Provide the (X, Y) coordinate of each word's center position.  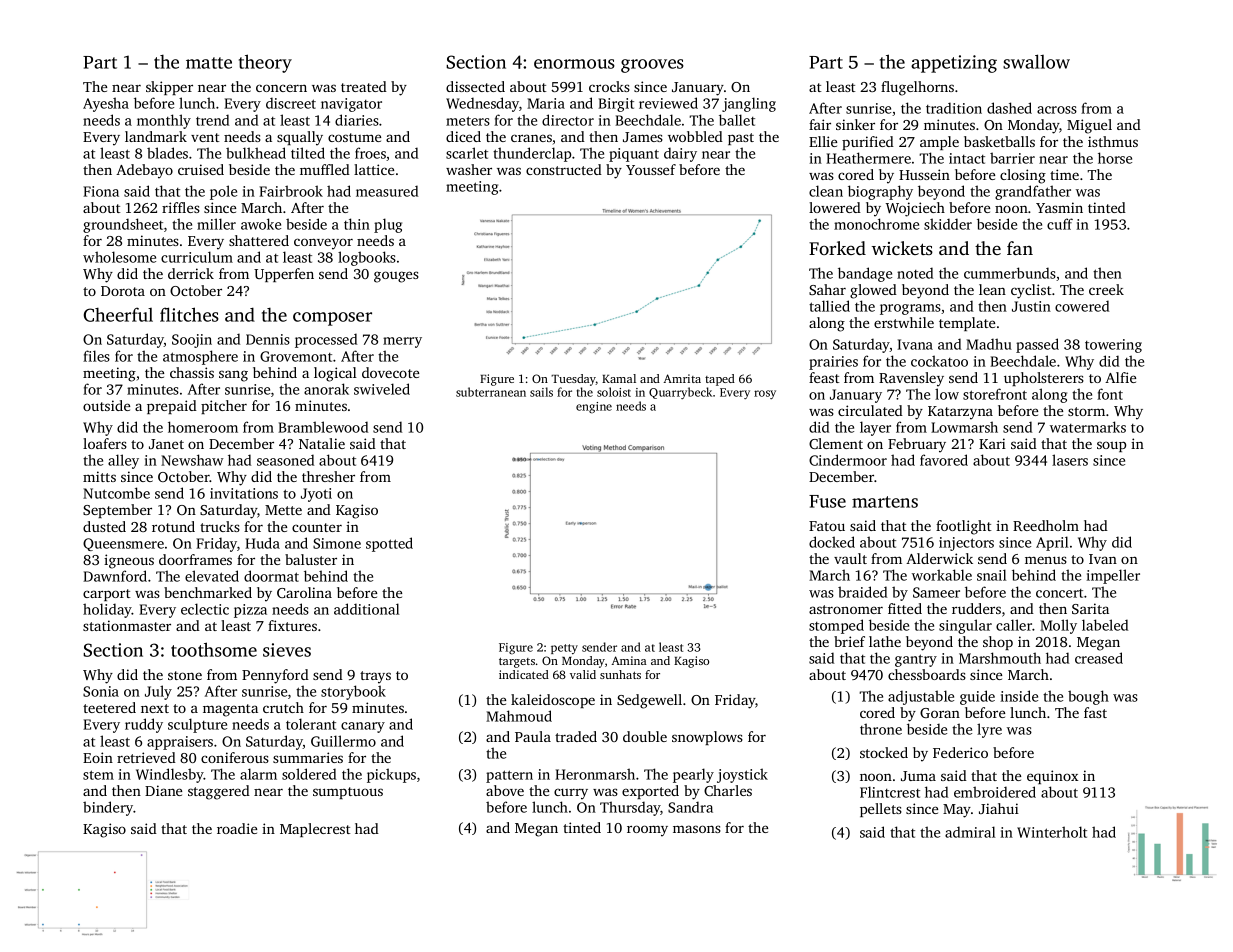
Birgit (616, 105)
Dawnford (115, 576)
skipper (169, 88)
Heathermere (868, 158)
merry (402, 342)
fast (1095, 712)
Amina (629, 660)
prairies (833, 363)
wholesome (119, 257)
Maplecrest (315, 830)
